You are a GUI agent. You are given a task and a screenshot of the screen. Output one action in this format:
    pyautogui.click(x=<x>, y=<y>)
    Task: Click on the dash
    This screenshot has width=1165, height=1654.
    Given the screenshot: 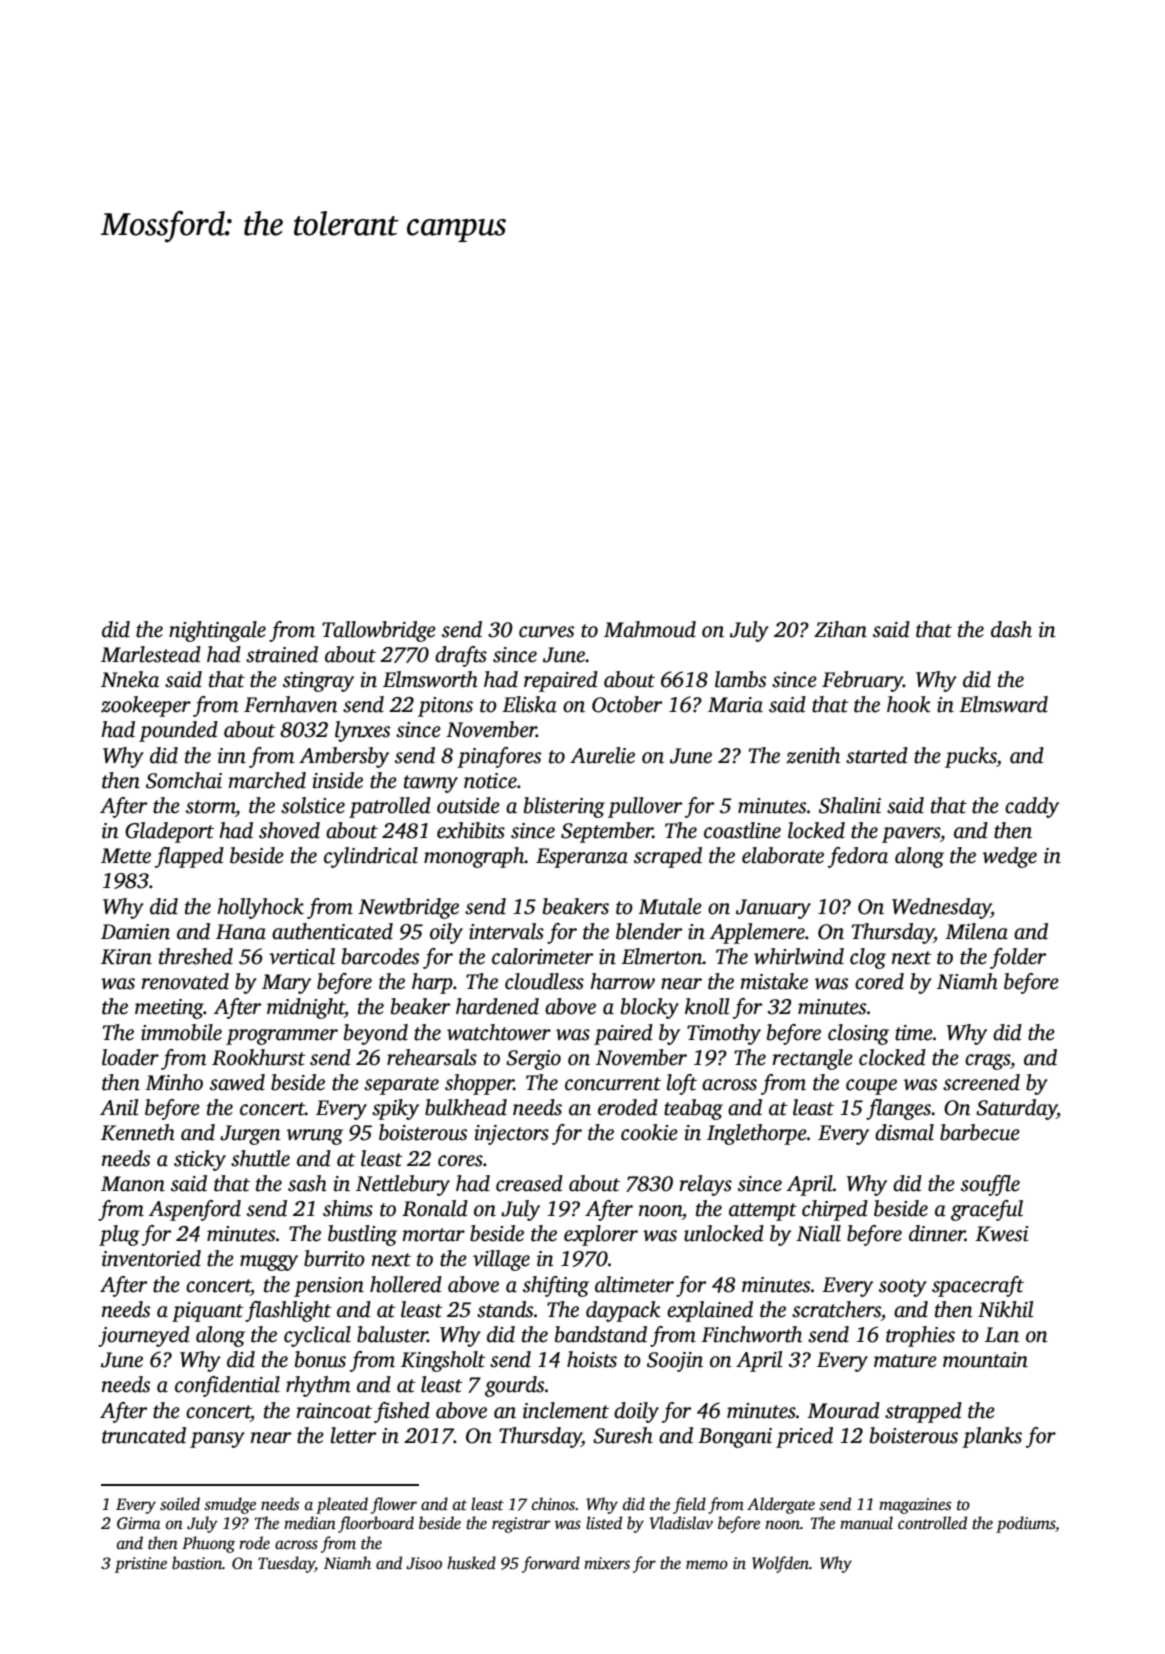 What is the action you would take?
    pyautogui.click(x=1011, y=629)
